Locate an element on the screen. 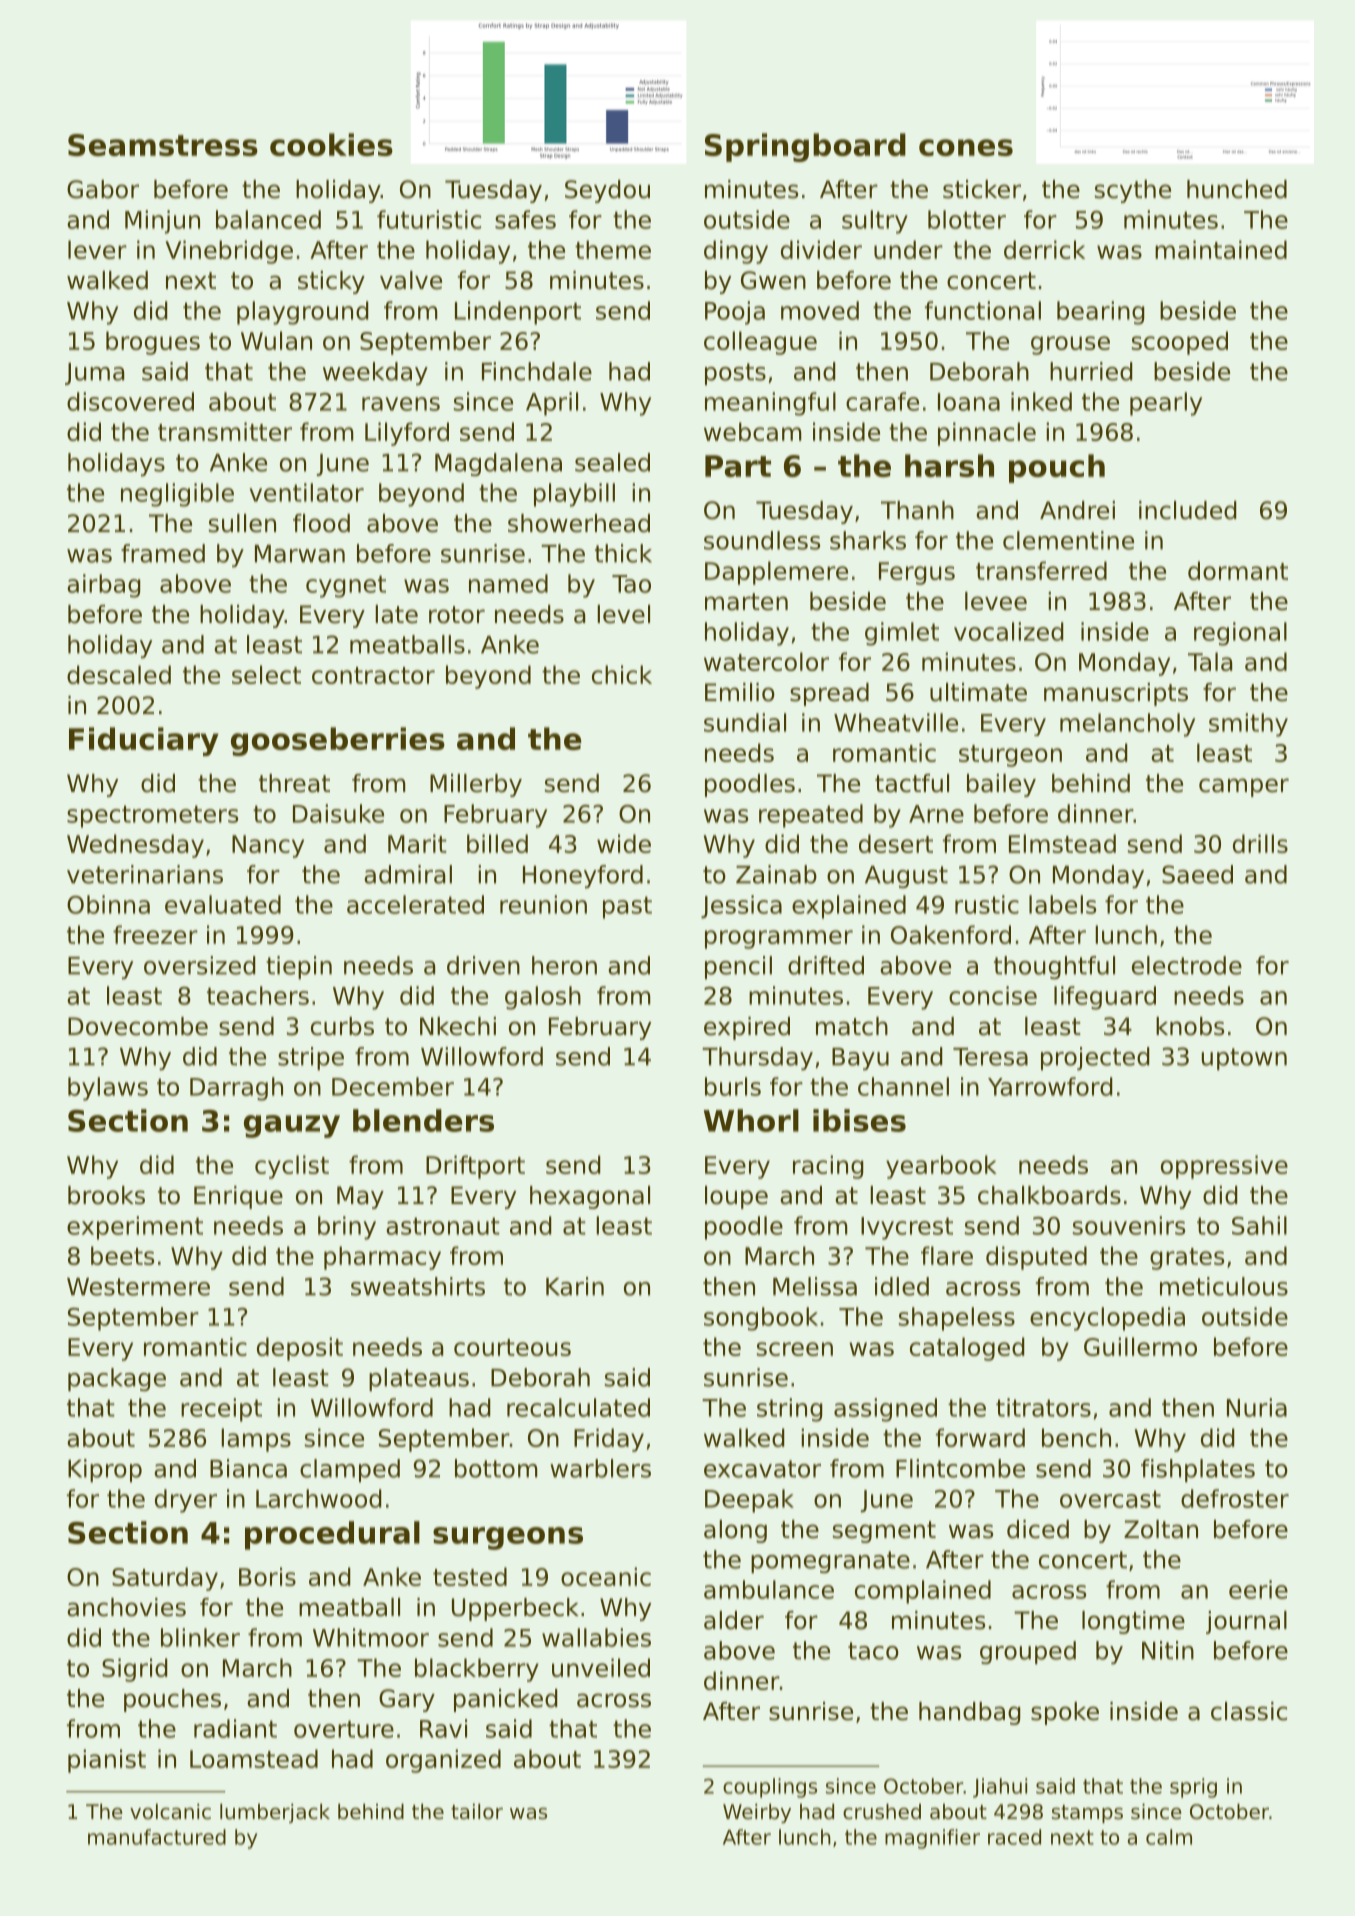 This screenshot has width=1355, height=1916. Driftport is located at coordinates (475, 1167).
